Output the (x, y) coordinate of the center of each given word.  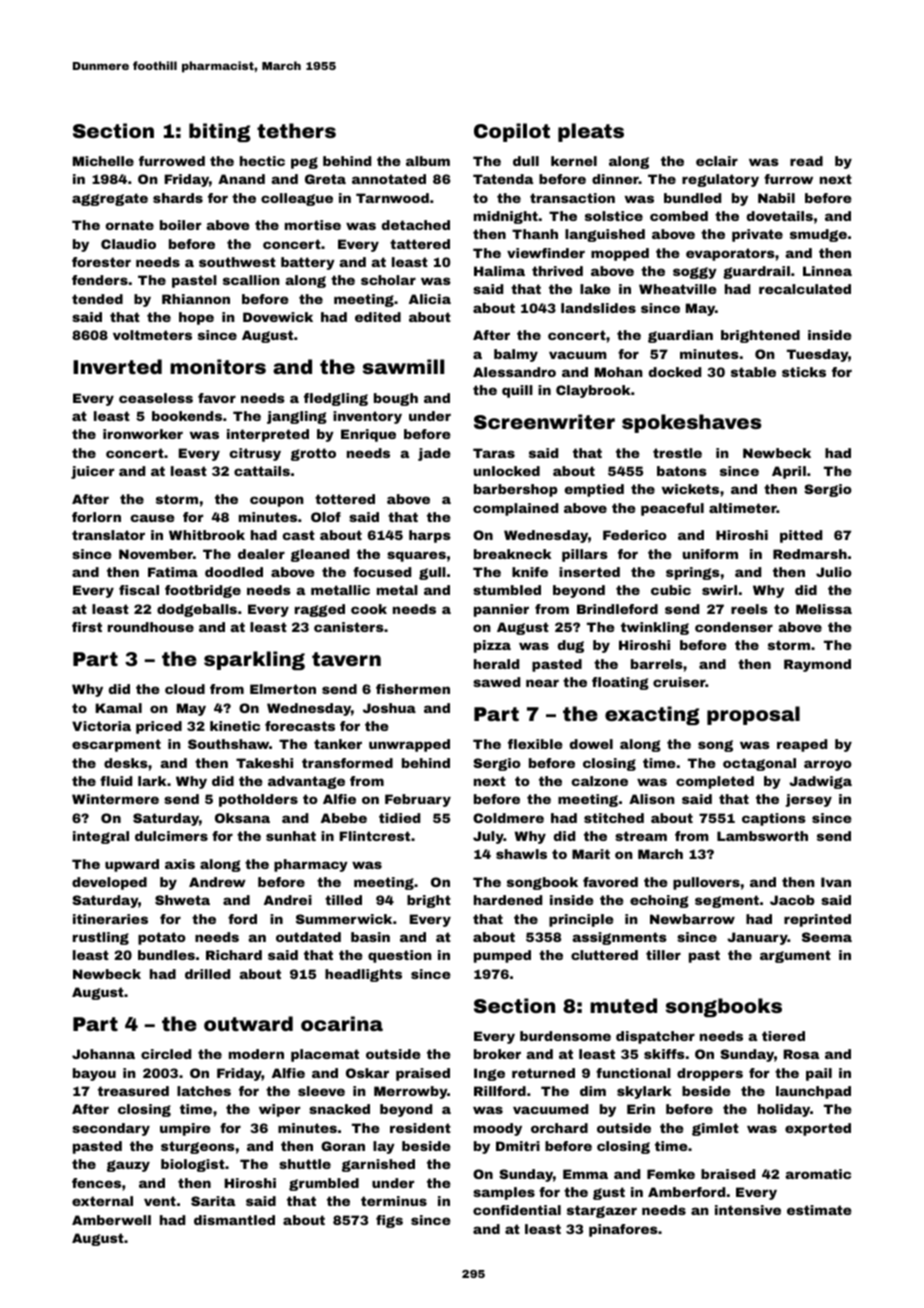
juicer (92, 472)
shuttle (305, 1164)
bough (396, 399)
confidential (517, 1210)
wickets (690, 489)
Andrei (288, 900)
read (806, 161)
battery (308, 263)
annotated (389, 179)
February (418, 800)
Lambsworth (762, 836)
